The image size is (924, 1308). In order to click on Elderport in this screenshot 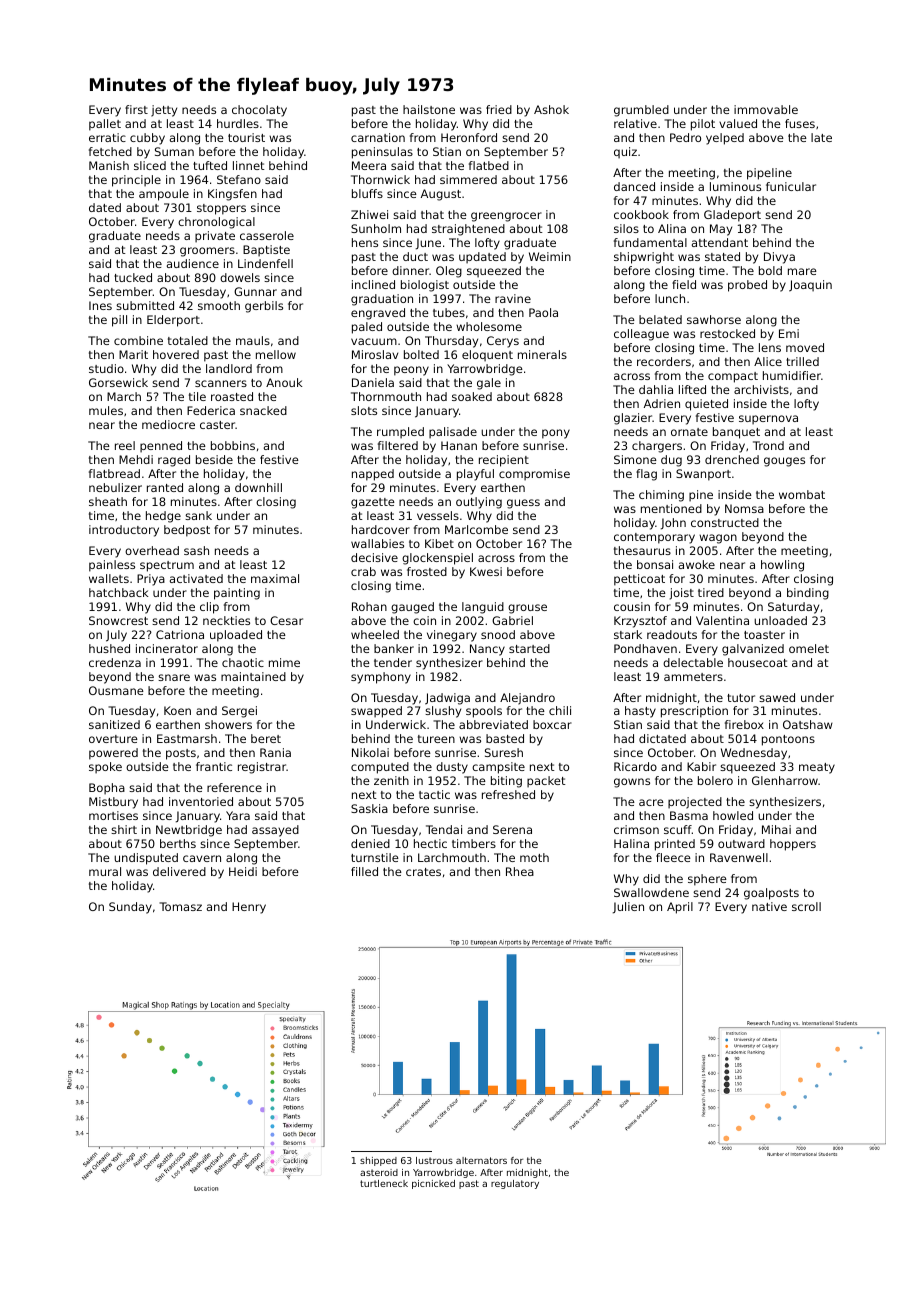, I will do `click(173, 321)`.
